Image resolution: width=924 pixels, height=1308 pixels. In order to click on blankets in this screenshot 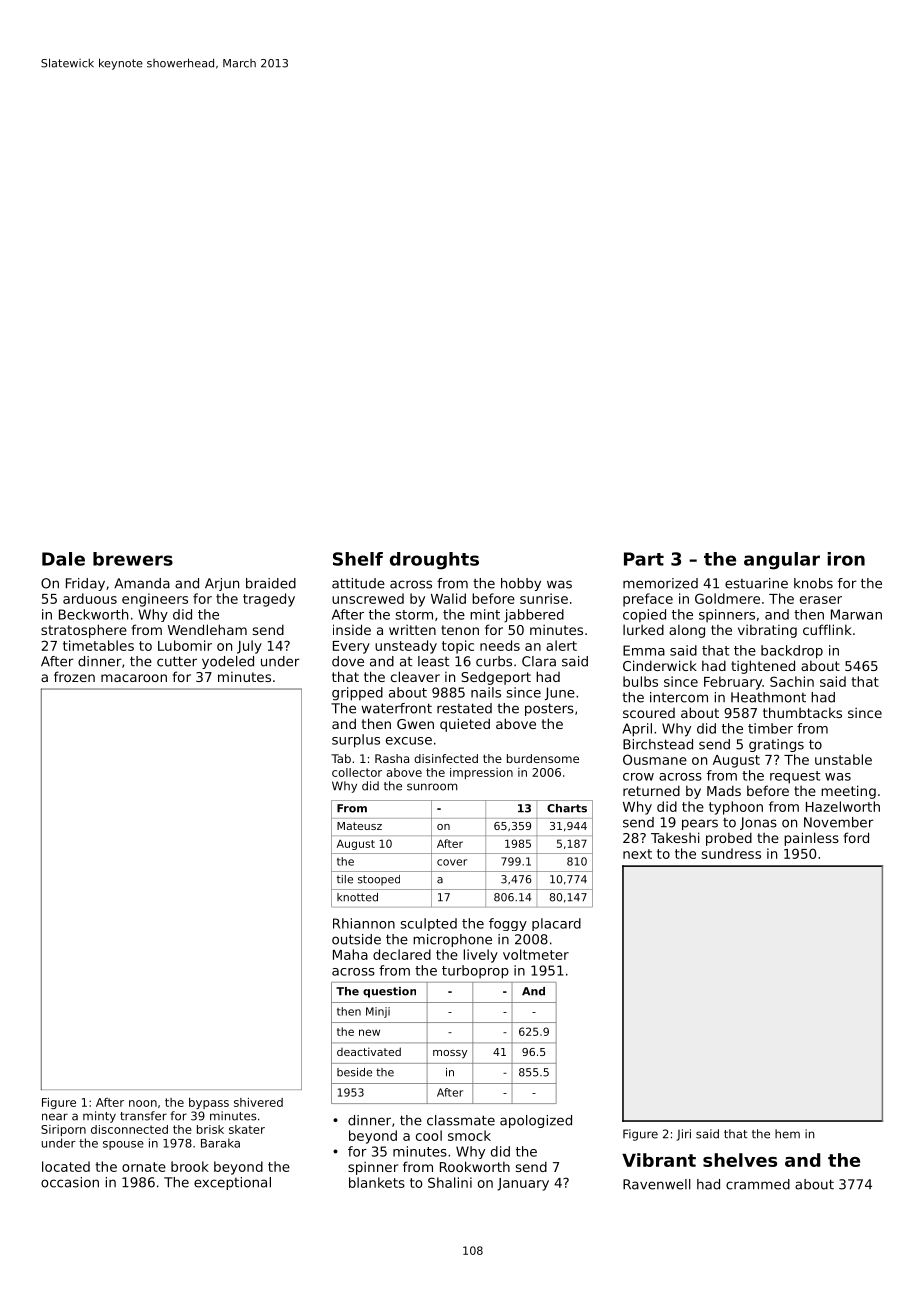, I will do `click(377, 1182)`.
